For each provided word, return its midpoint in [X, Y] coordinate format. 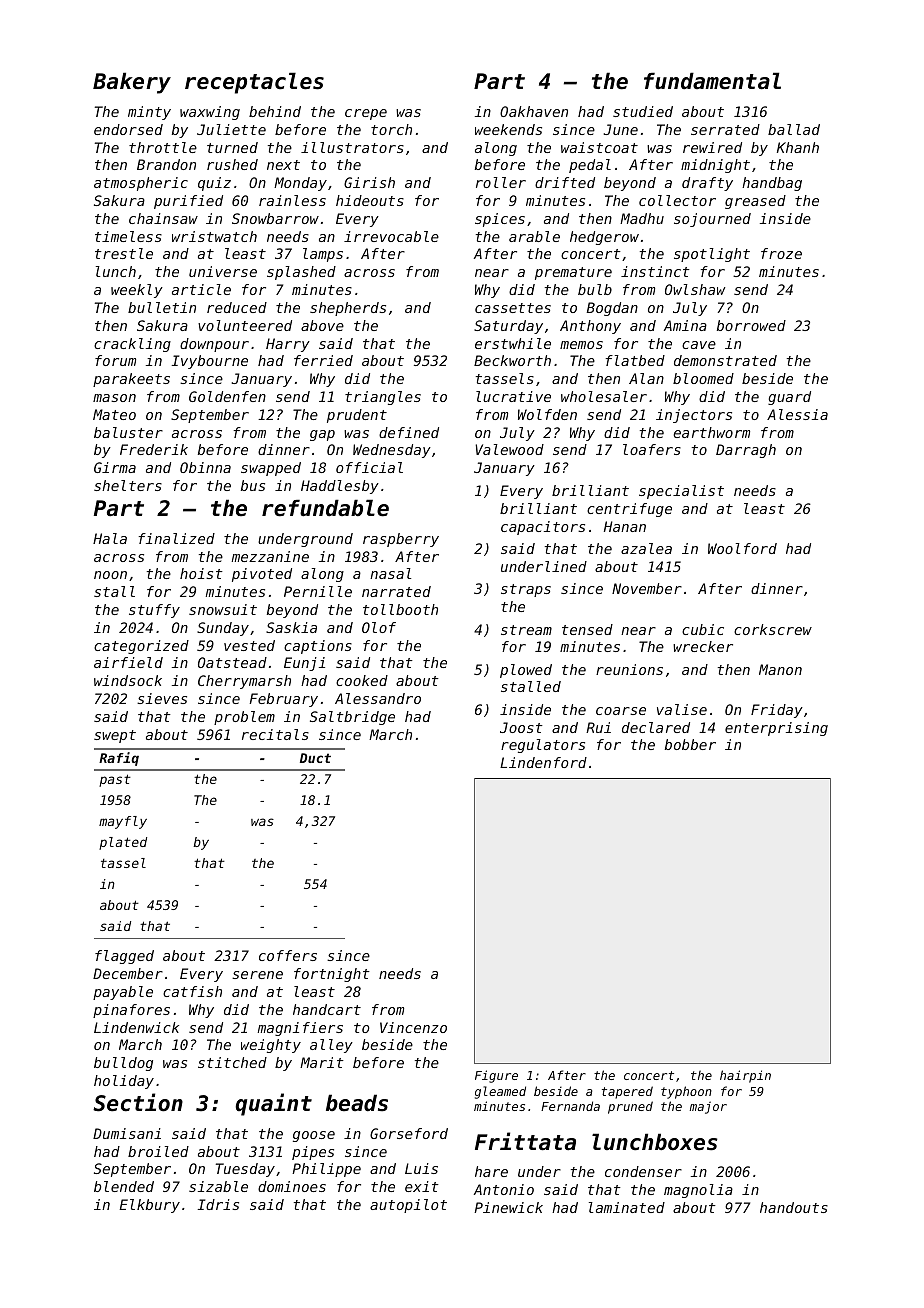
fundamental [712, 81]
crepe [366, 114]
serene [257, 975]
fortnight [332, 975]
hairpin [745, 1076]
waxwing [210, 113]
